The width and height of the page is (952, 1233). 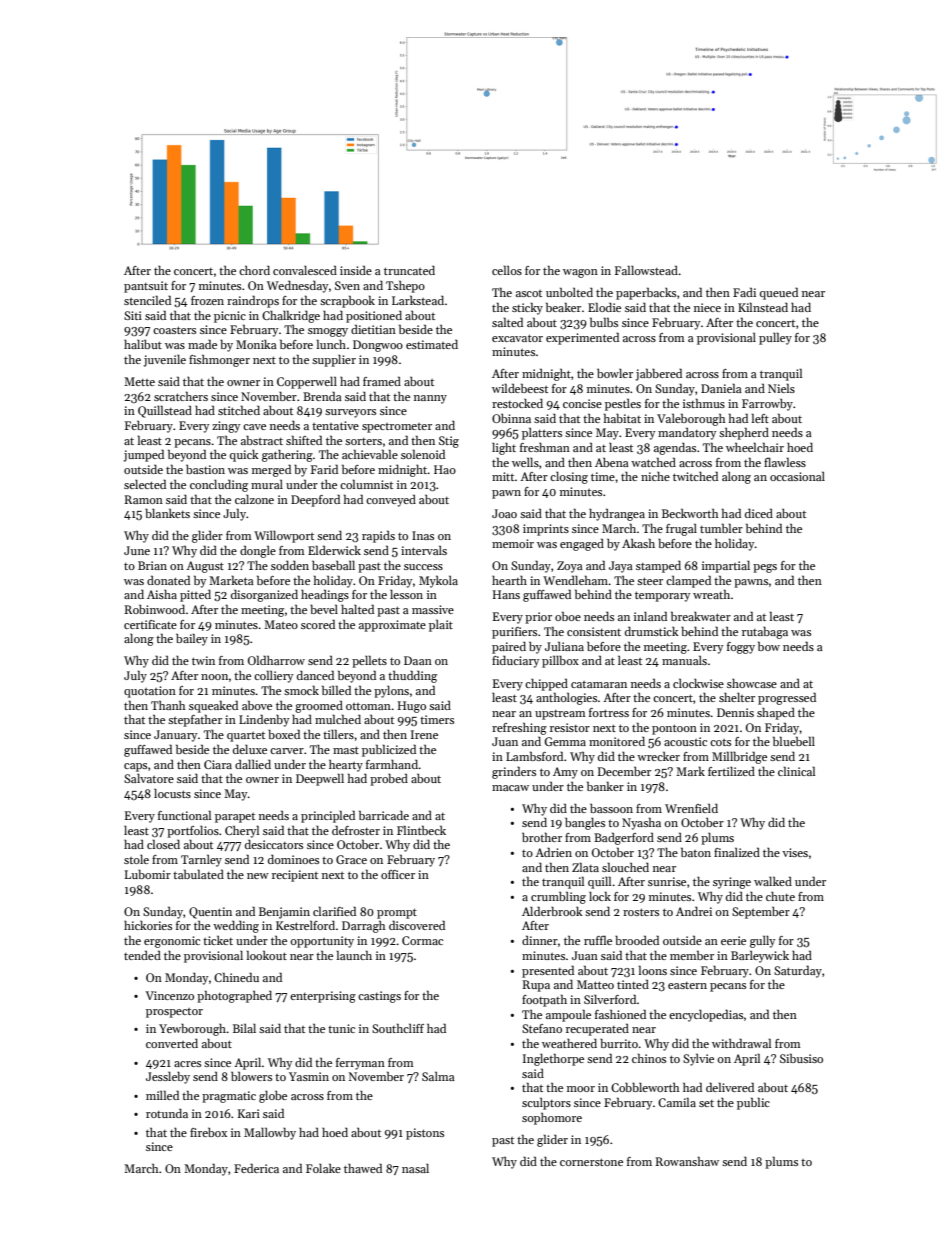 I want to click on plait, so click(x=441, y=625).
